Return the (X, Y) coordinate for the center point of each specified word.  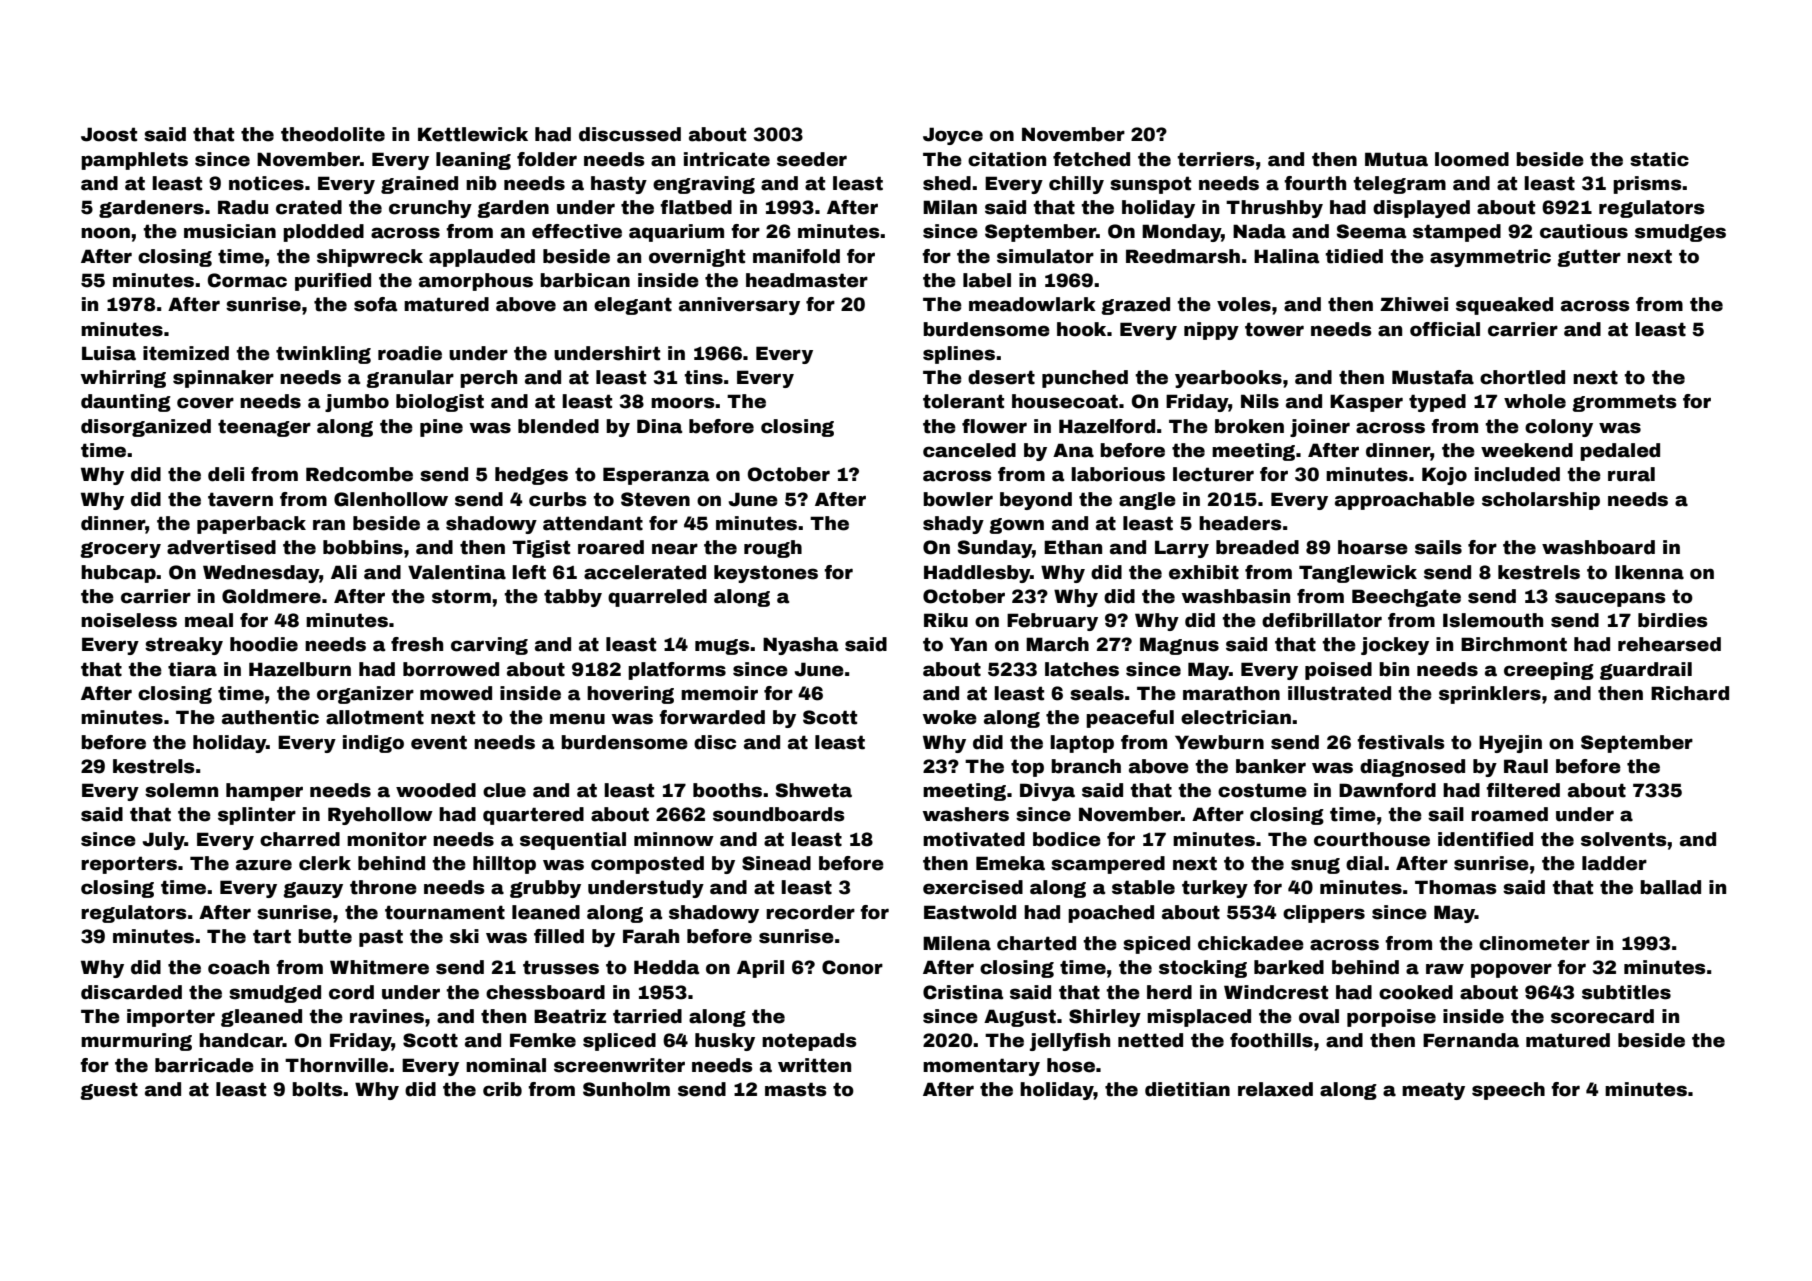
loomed (1472, 159)
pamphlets (134, 161)
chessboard (545, 992)
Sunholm (626, 1089)
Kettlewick (473, 134)
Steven (655, 499)
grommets (1624, 403)
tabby (573, 598)
